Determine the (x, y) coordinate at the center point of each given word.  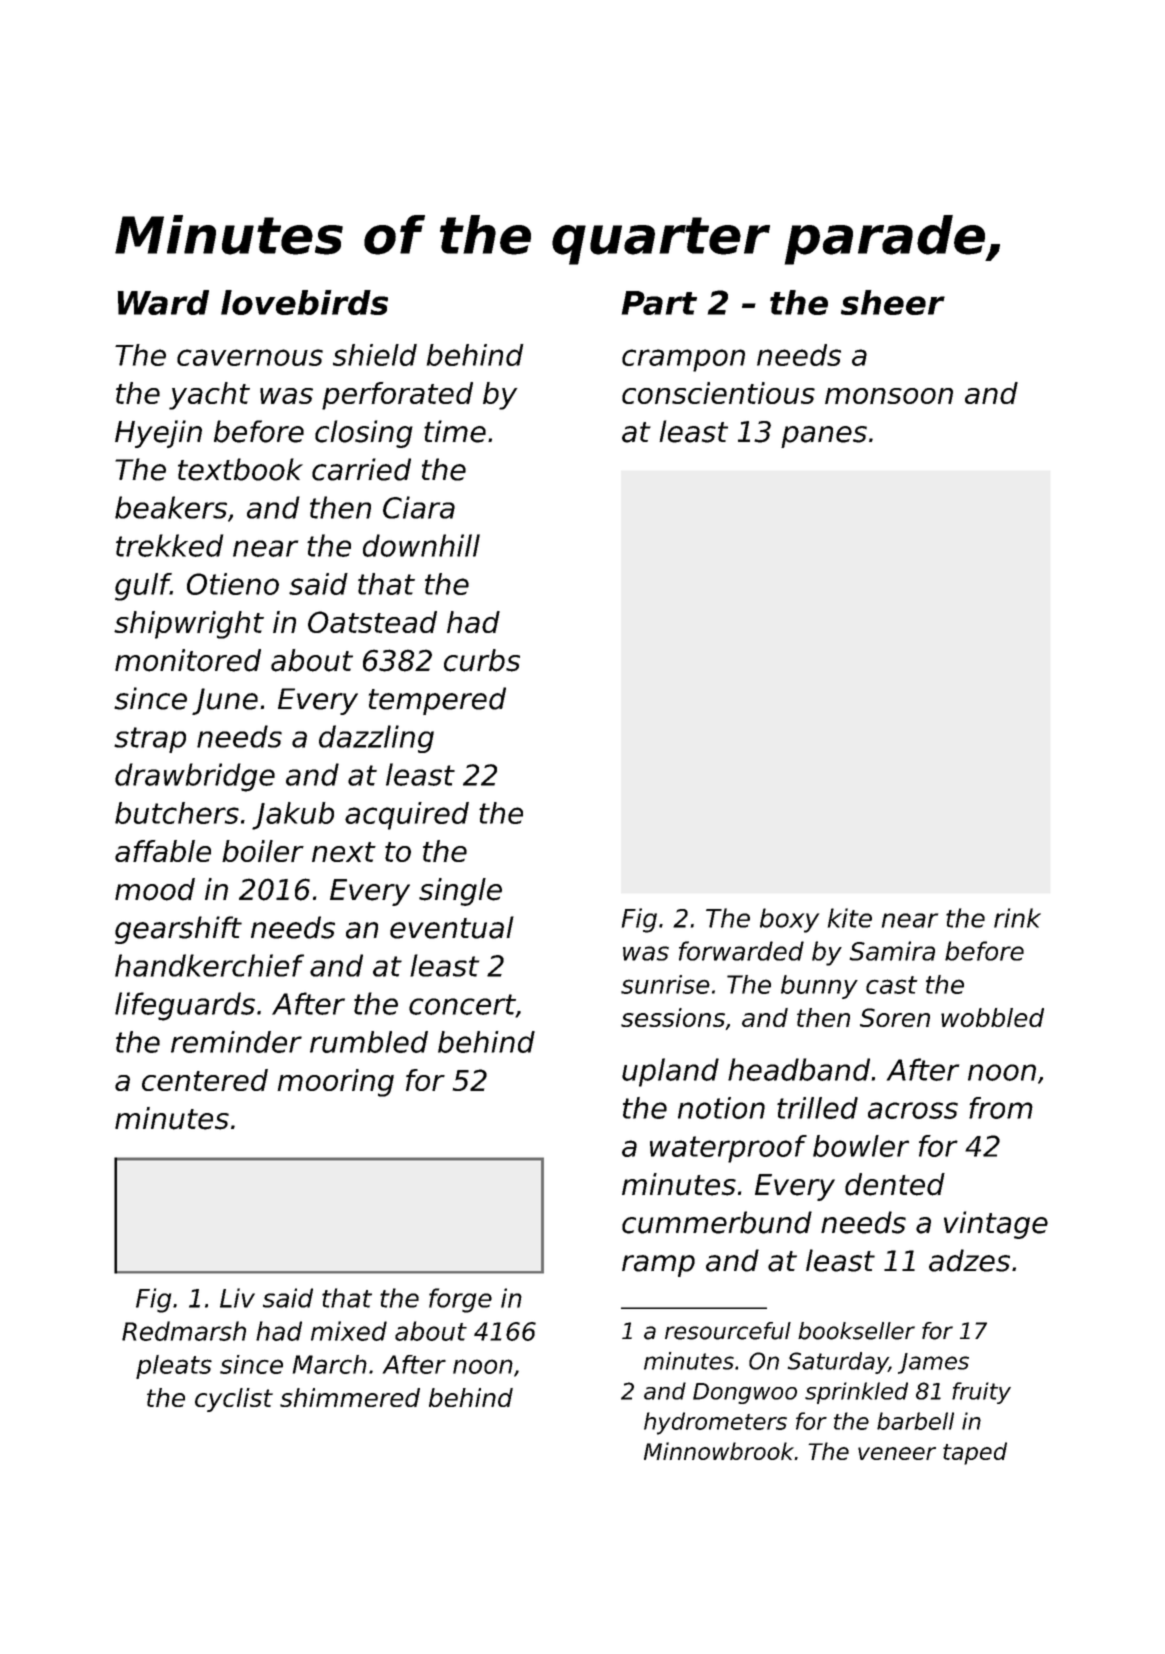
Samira (892, 951)
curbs (482, 660)
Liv (237, 1298)
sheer (893, 302)
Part (659, 303)
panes (824, 437)
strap (150, 740)
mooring (335, 1083)
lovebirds (304, 302)
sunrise (665, 984)
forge (460, 1300)
